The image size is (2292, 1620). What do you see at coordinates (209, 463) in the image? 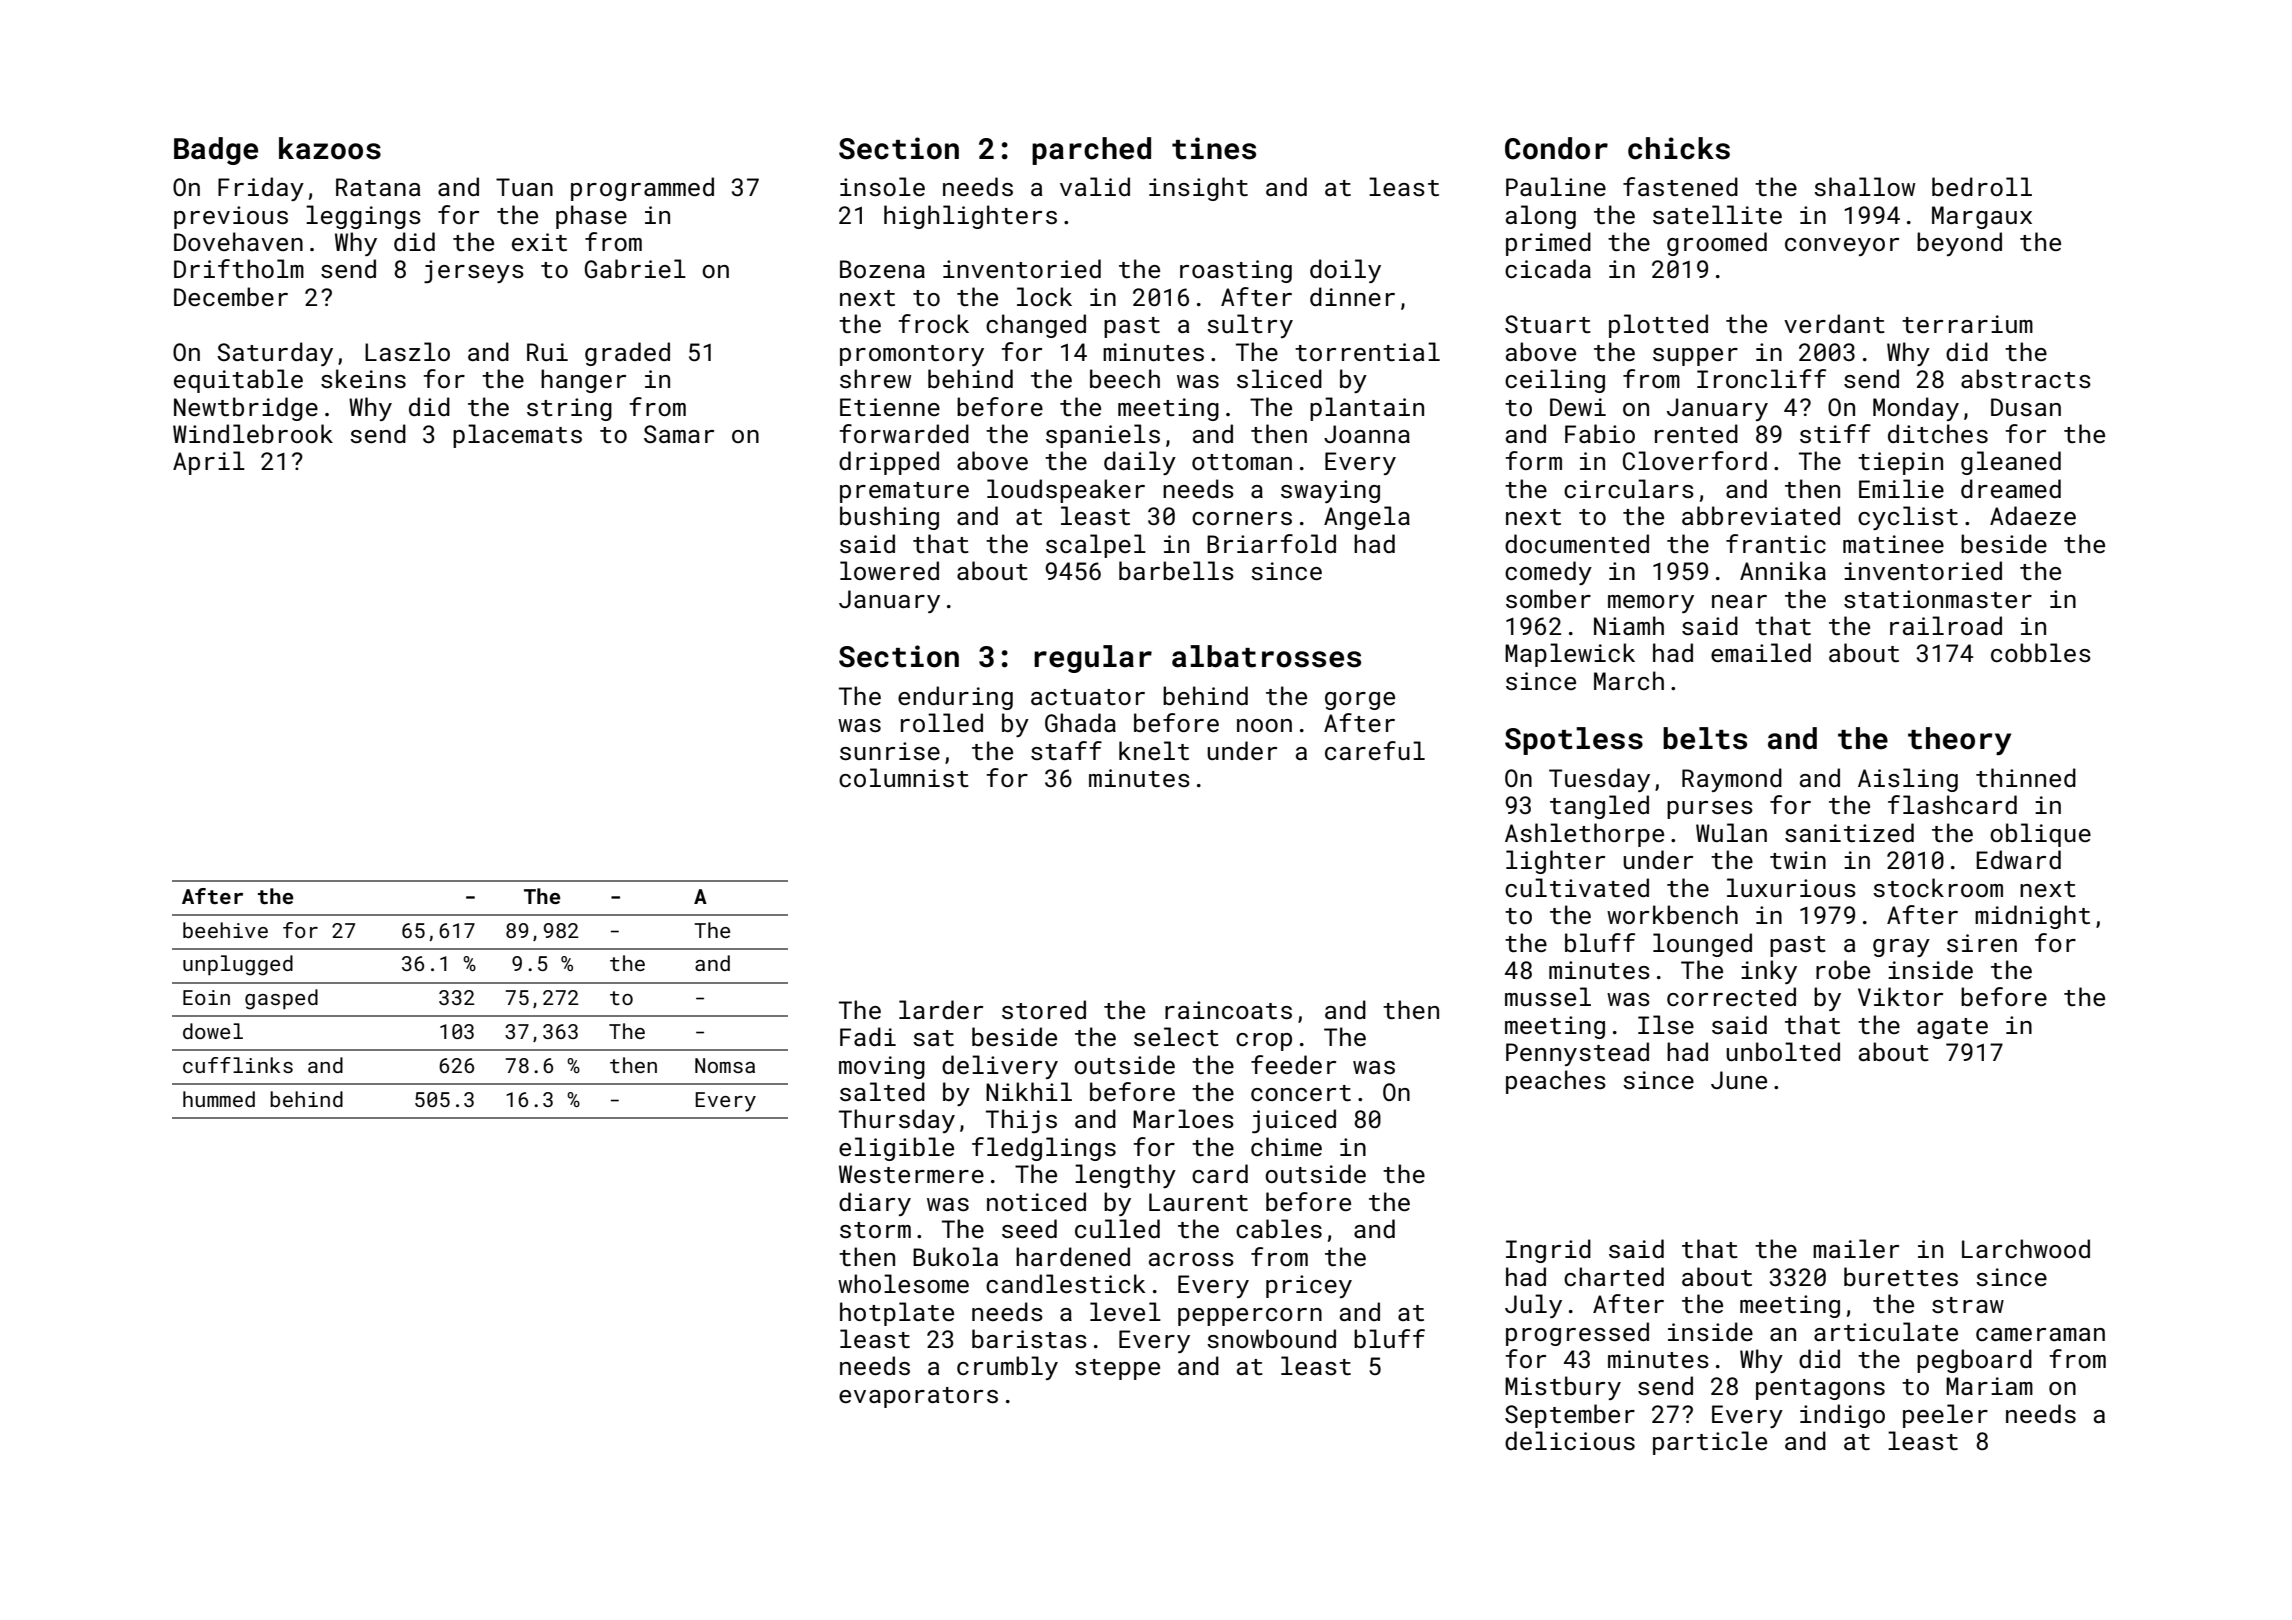
I see `April` at bounding box center [209, 463].
